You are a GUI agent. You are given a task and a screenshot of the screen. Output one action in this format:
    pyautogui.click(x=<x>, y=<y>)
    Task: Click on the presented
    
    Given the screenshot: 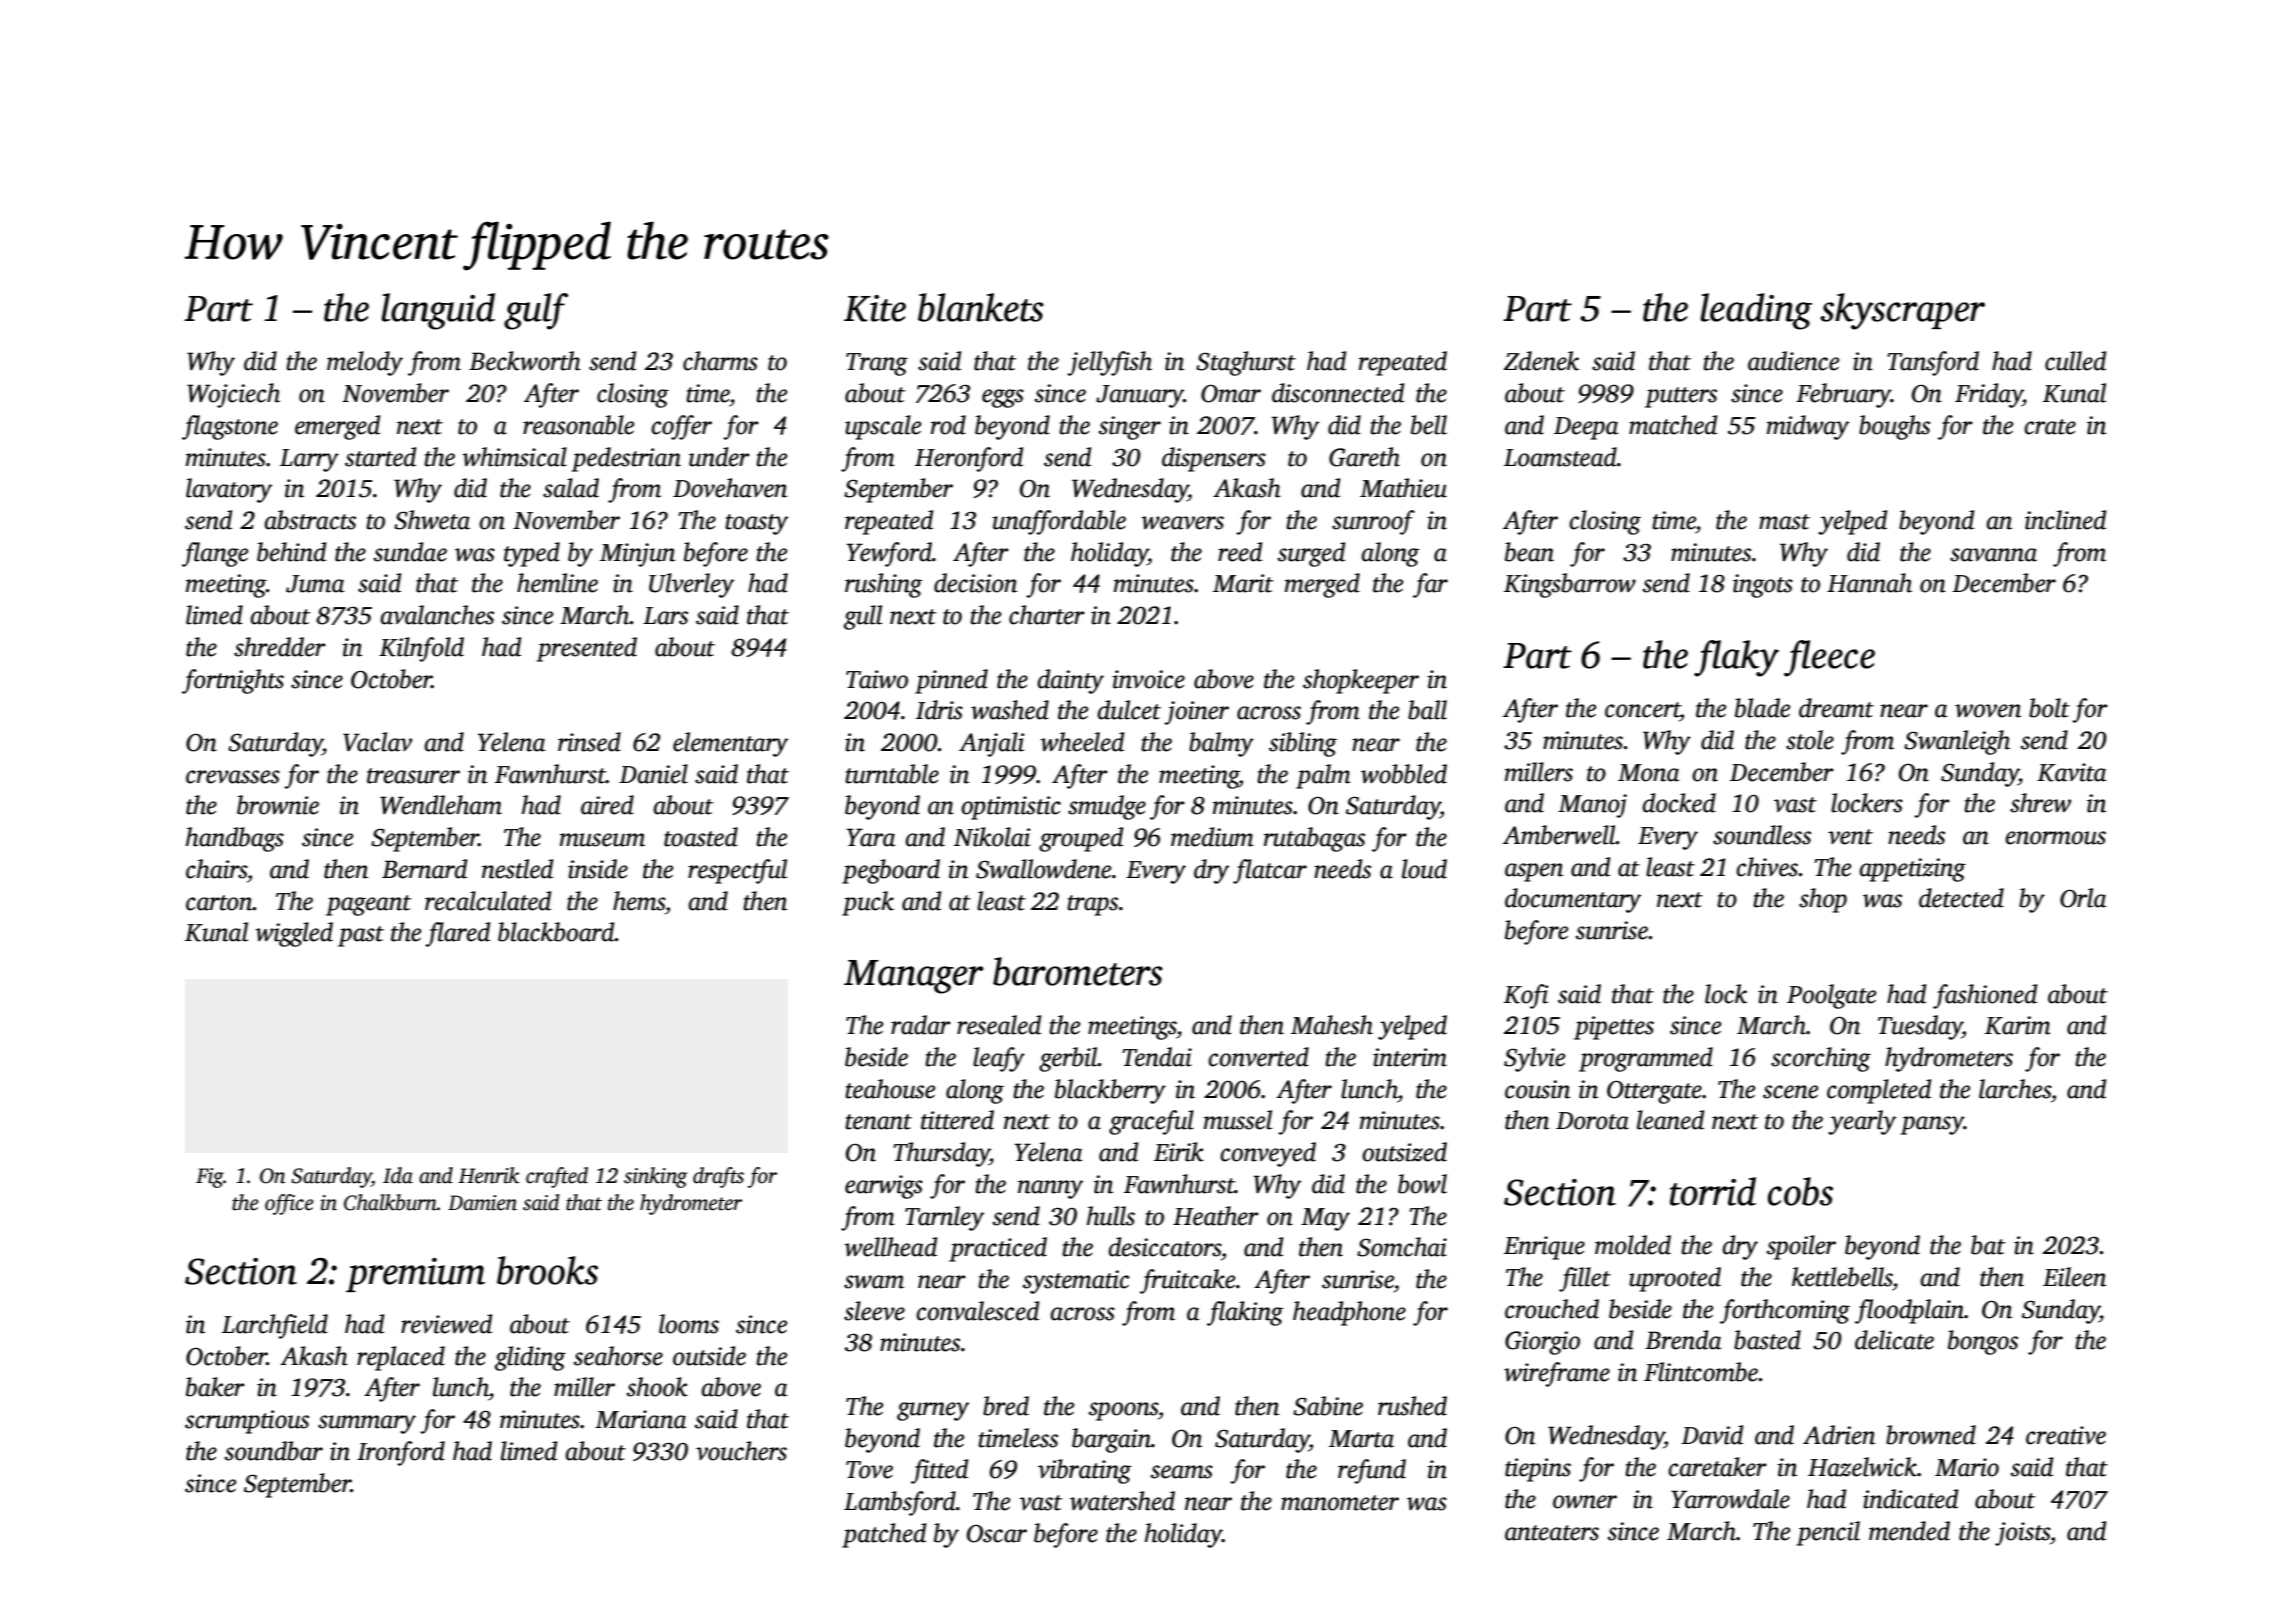 What is the action you would take?
    pyautogui.click(x=587, y=649)
